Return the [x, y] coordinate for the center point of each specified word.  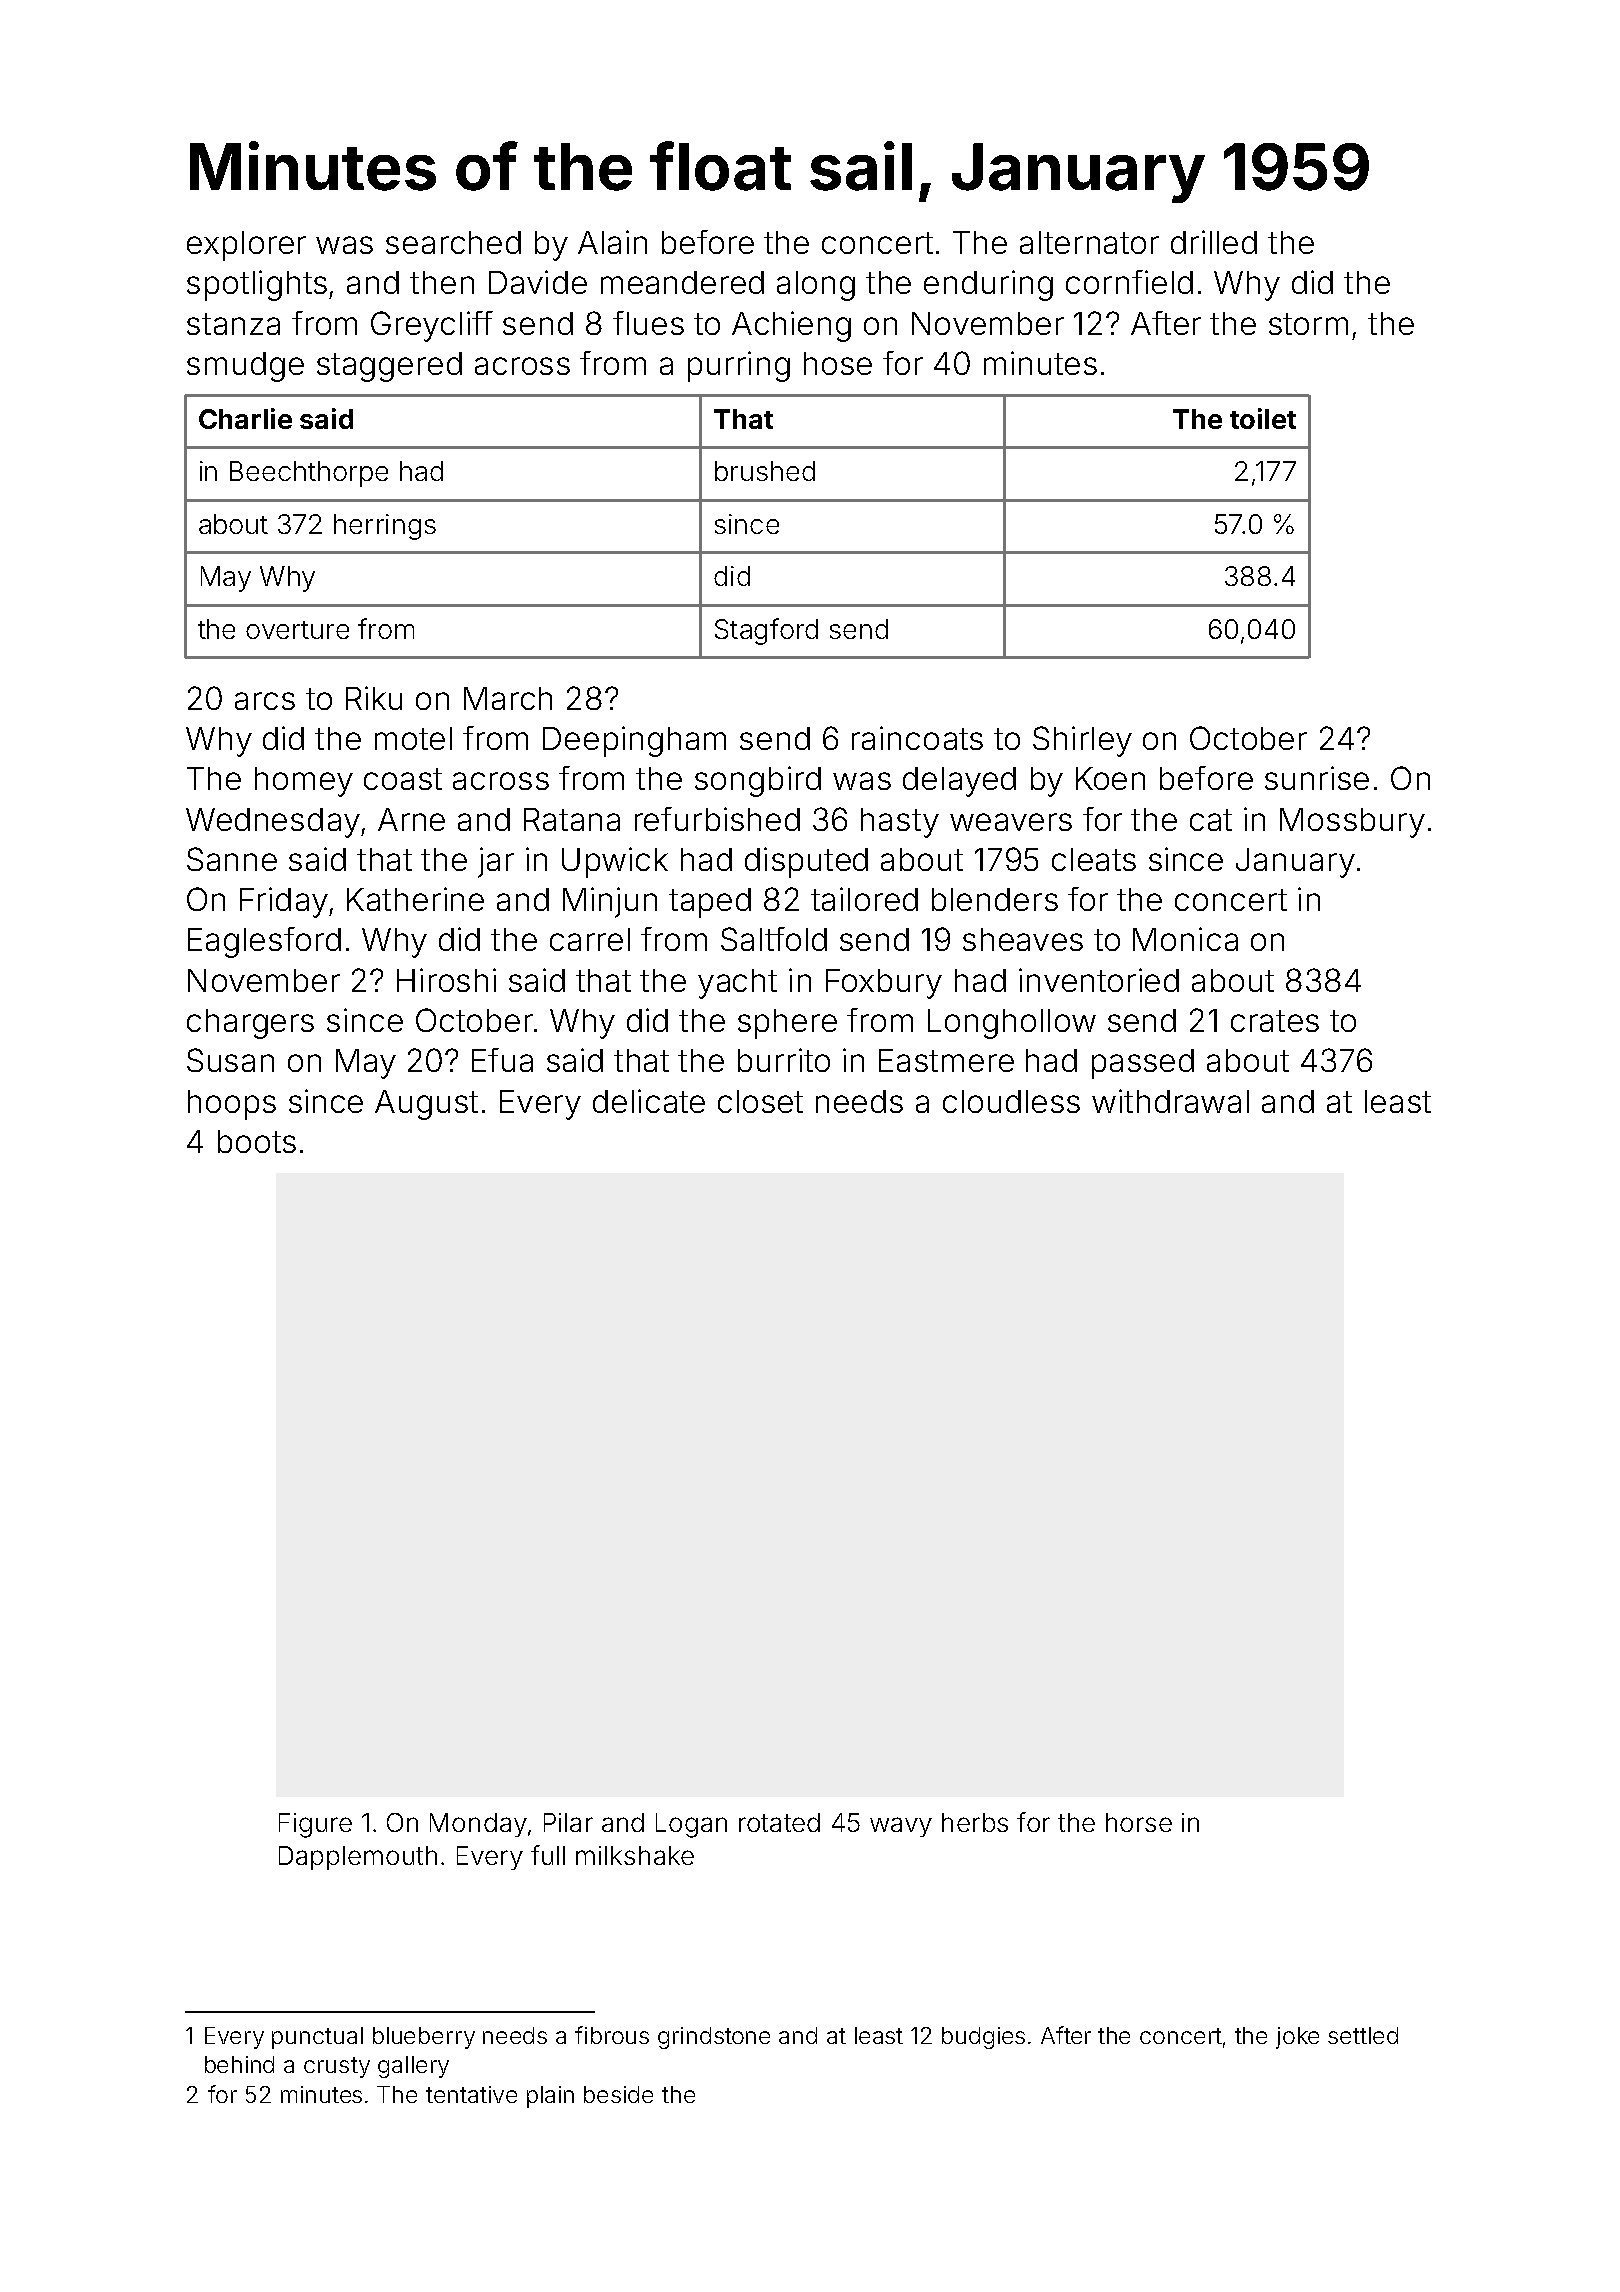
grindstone [714, 2038]
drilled [1214, 242]
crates [1275, 1021]
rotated [779, 1822]
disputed [806, 862]
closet [760, 1101]
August [426, 1105]
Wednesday [273, 823]
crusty [337, 2067]
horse [1139, 1822]
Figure [315, 1825]
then [442, 282]
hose [838, 363]
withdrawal [1170, 1101]
